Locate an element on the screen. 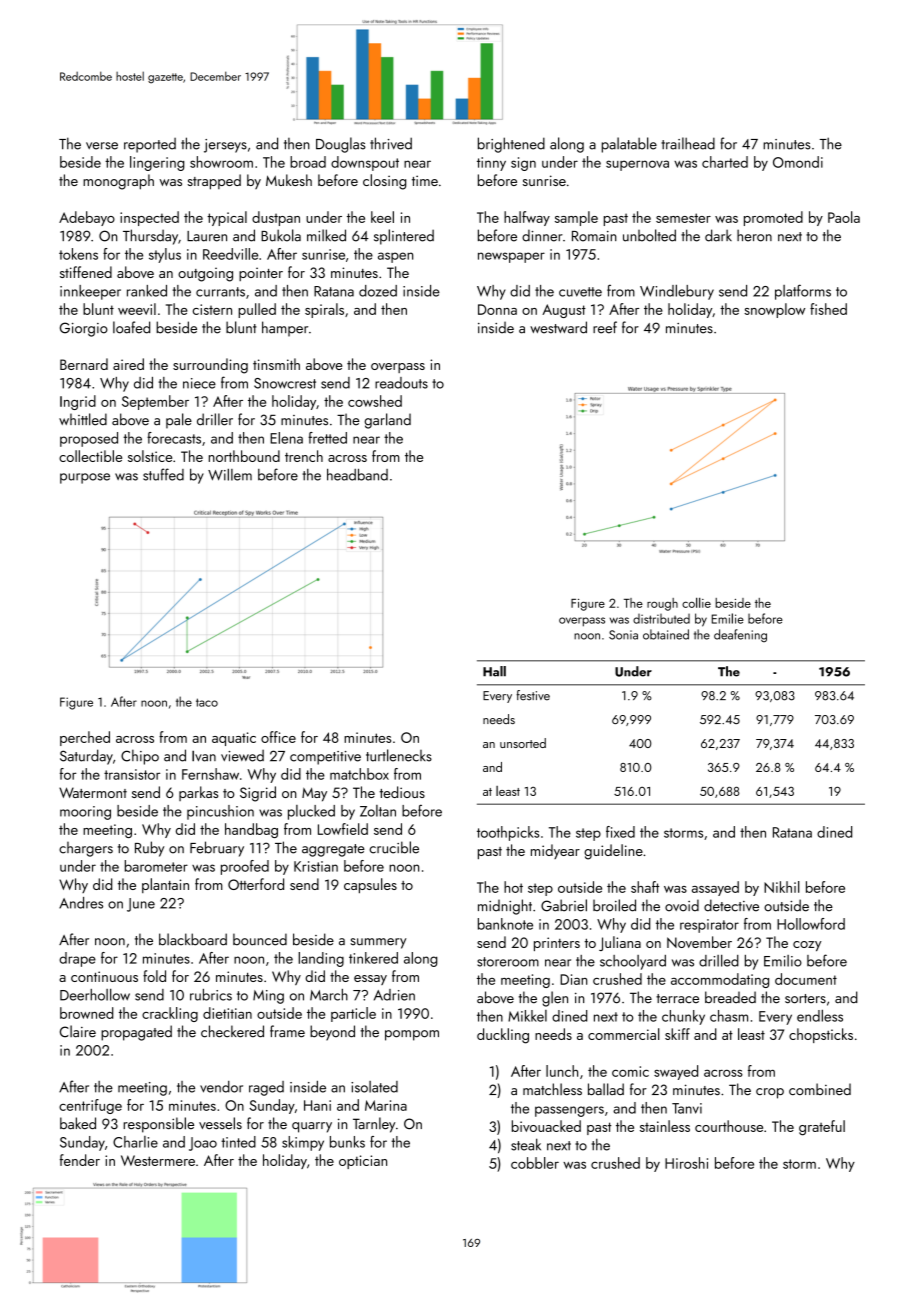 Image resolution: width=924 pixels, height=1314 pixels. obtained is located at coordinates (666, 634).
